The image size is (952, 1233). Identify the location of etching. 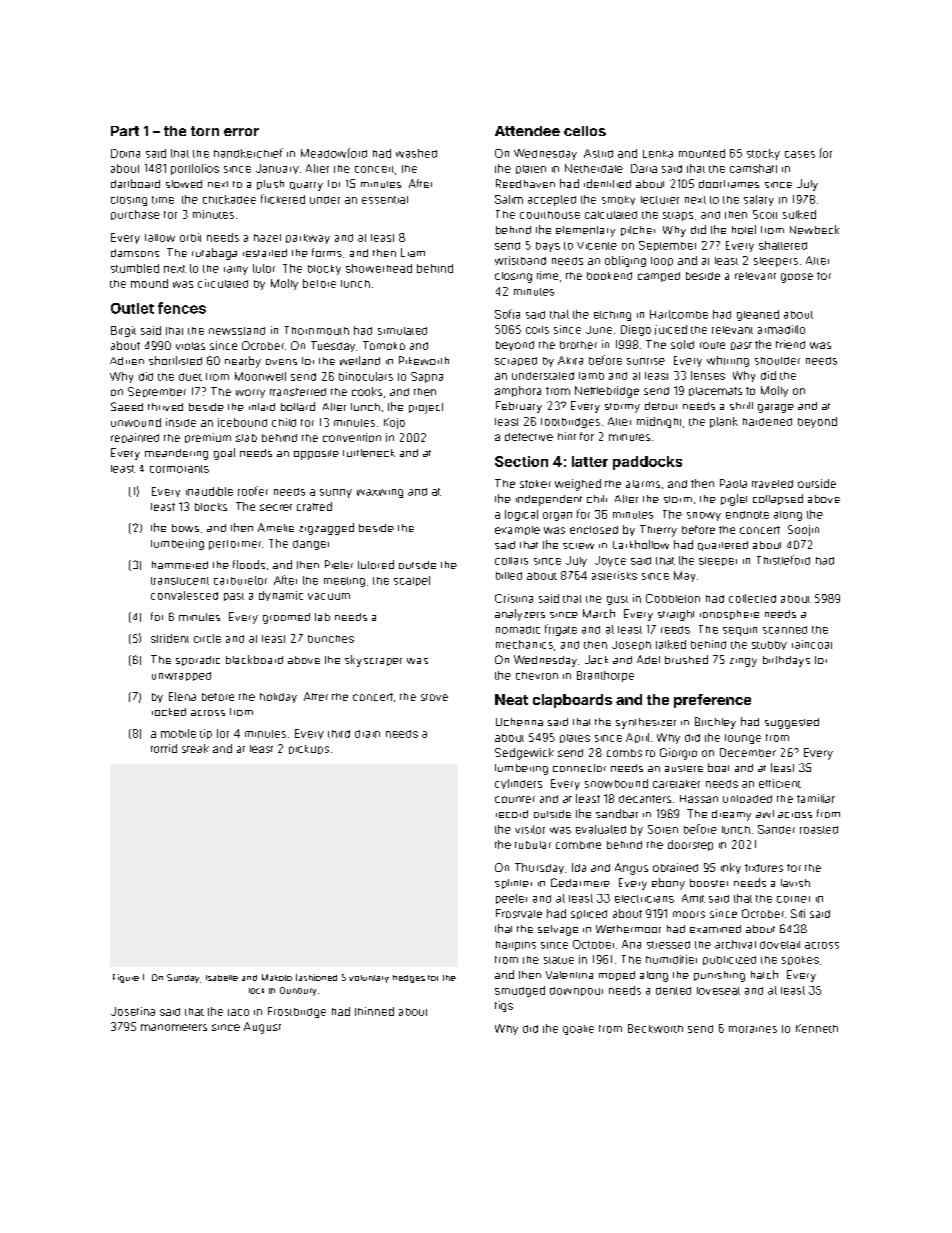
(612, 316).
